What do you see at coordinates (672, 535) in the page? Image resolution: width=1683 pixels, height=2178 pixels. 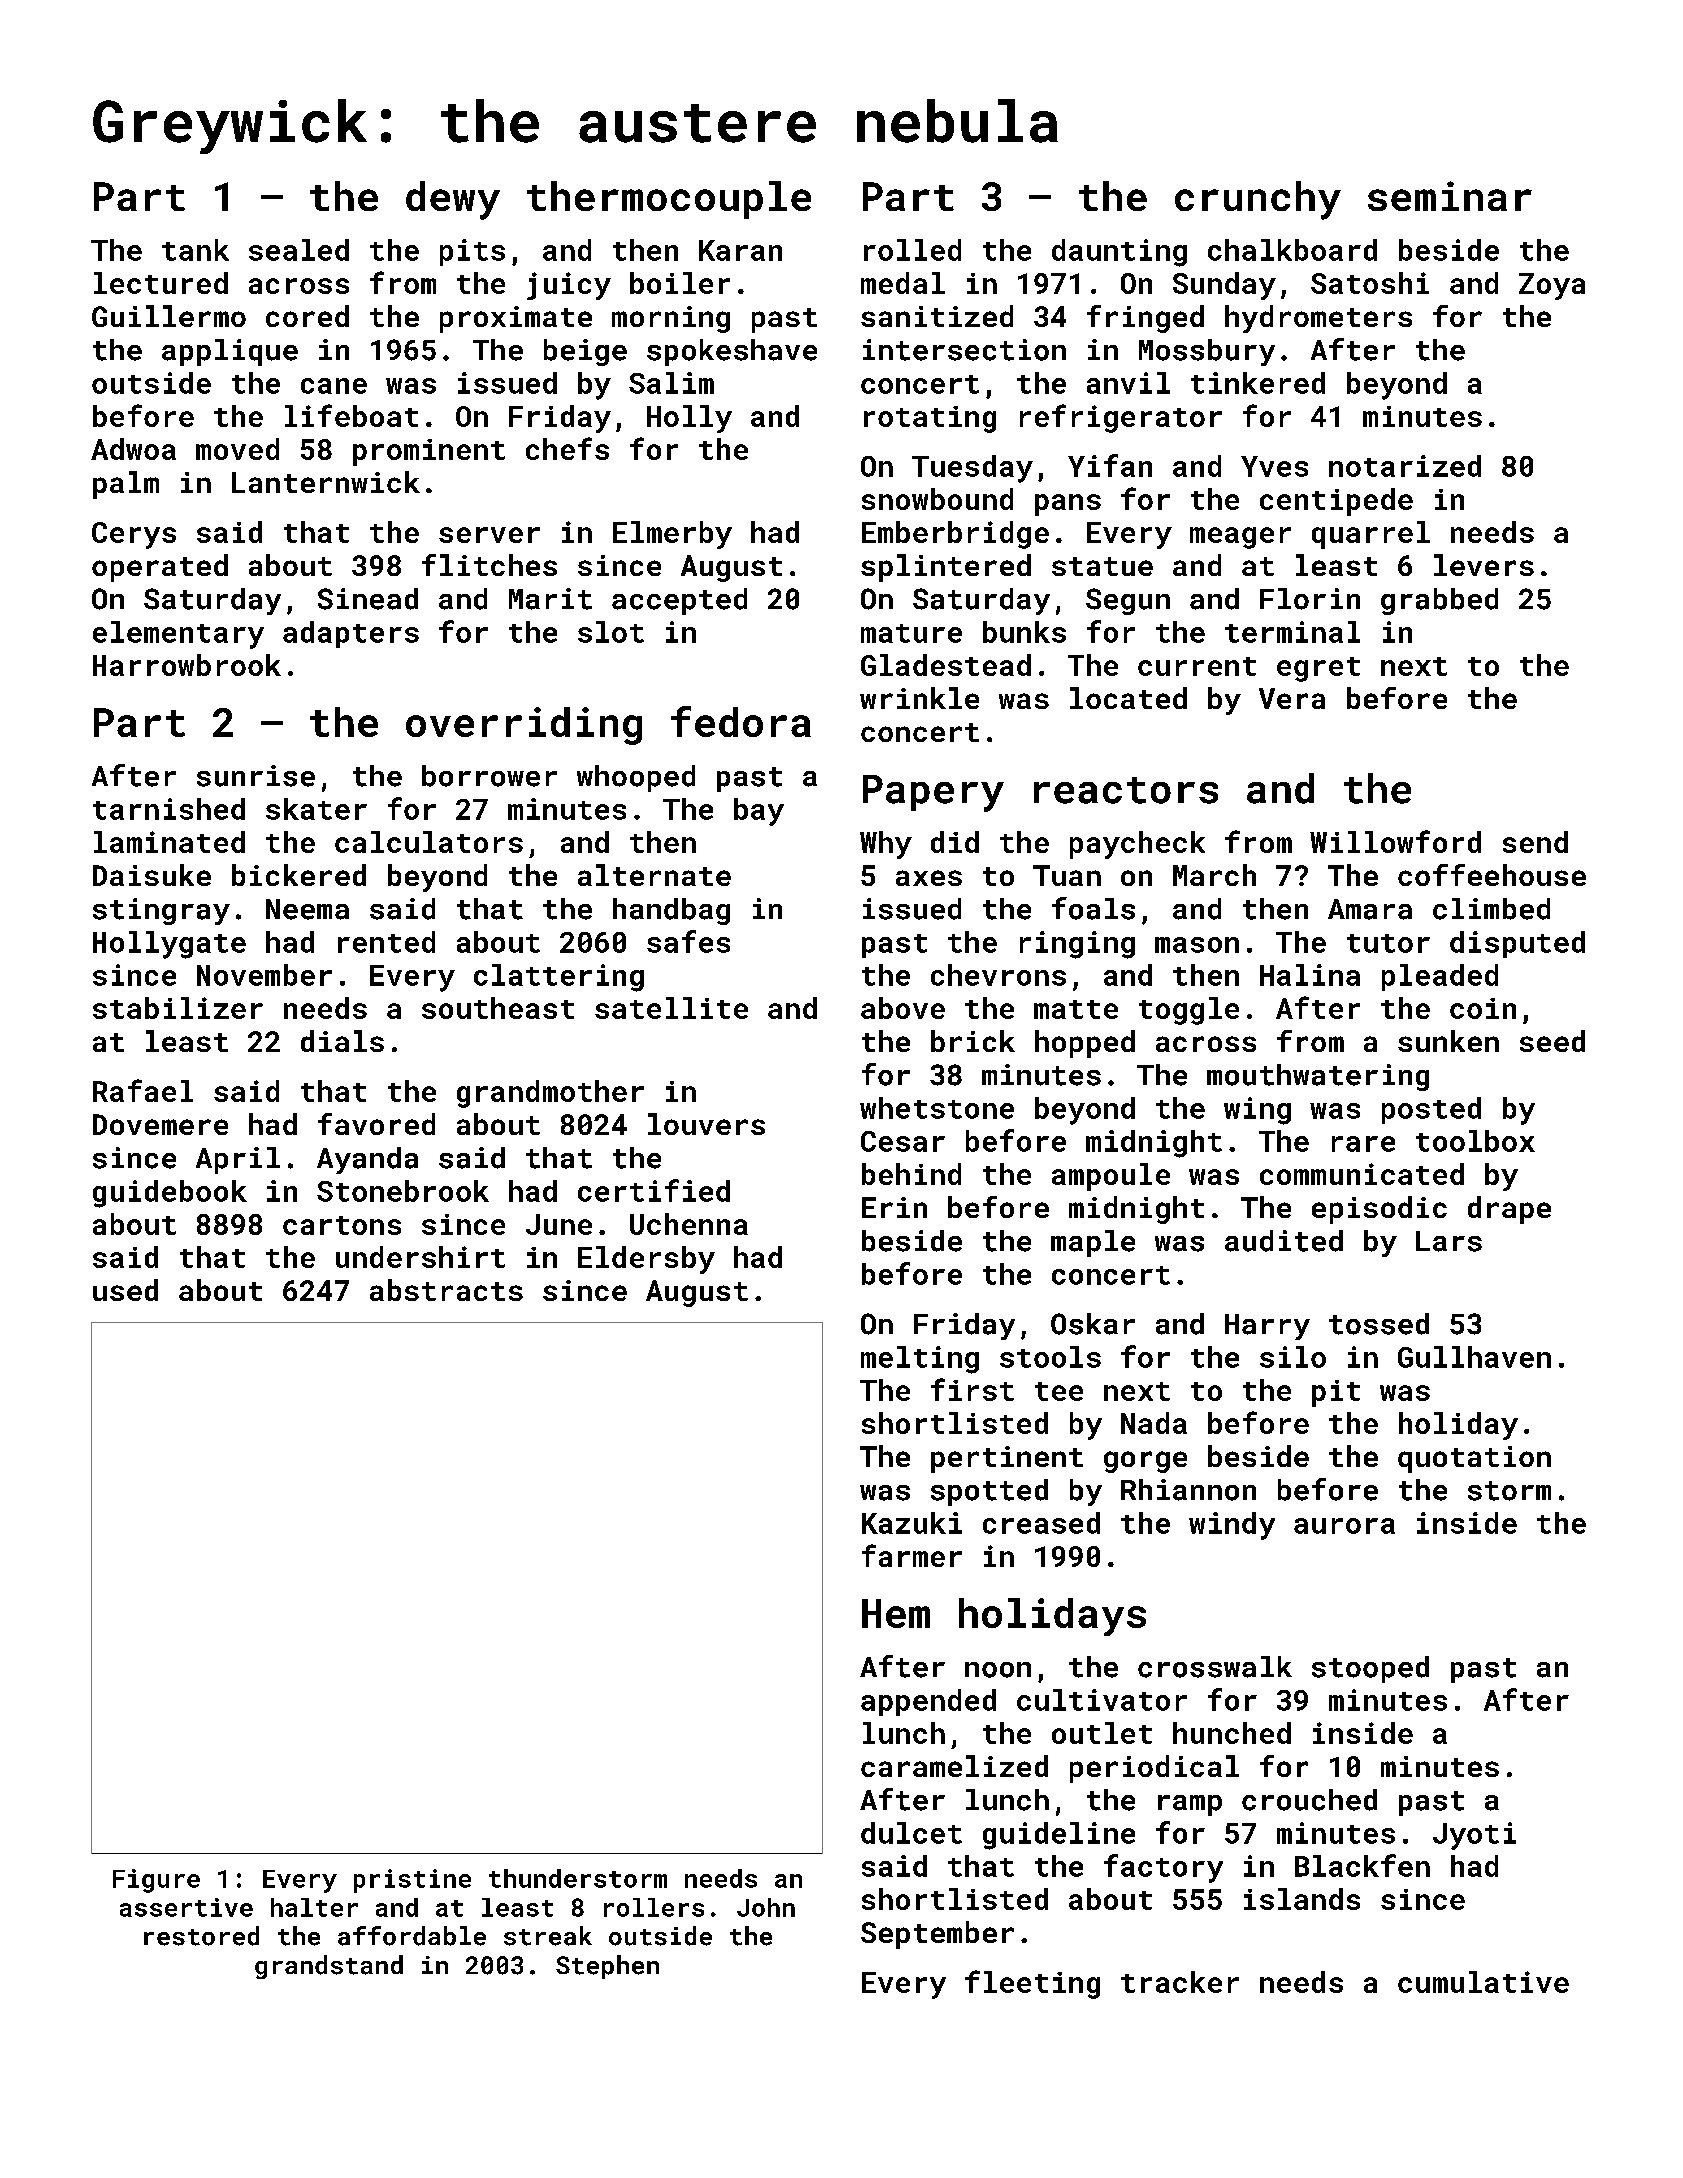 I see `Elmerby` at bounding box center [672, 535].
